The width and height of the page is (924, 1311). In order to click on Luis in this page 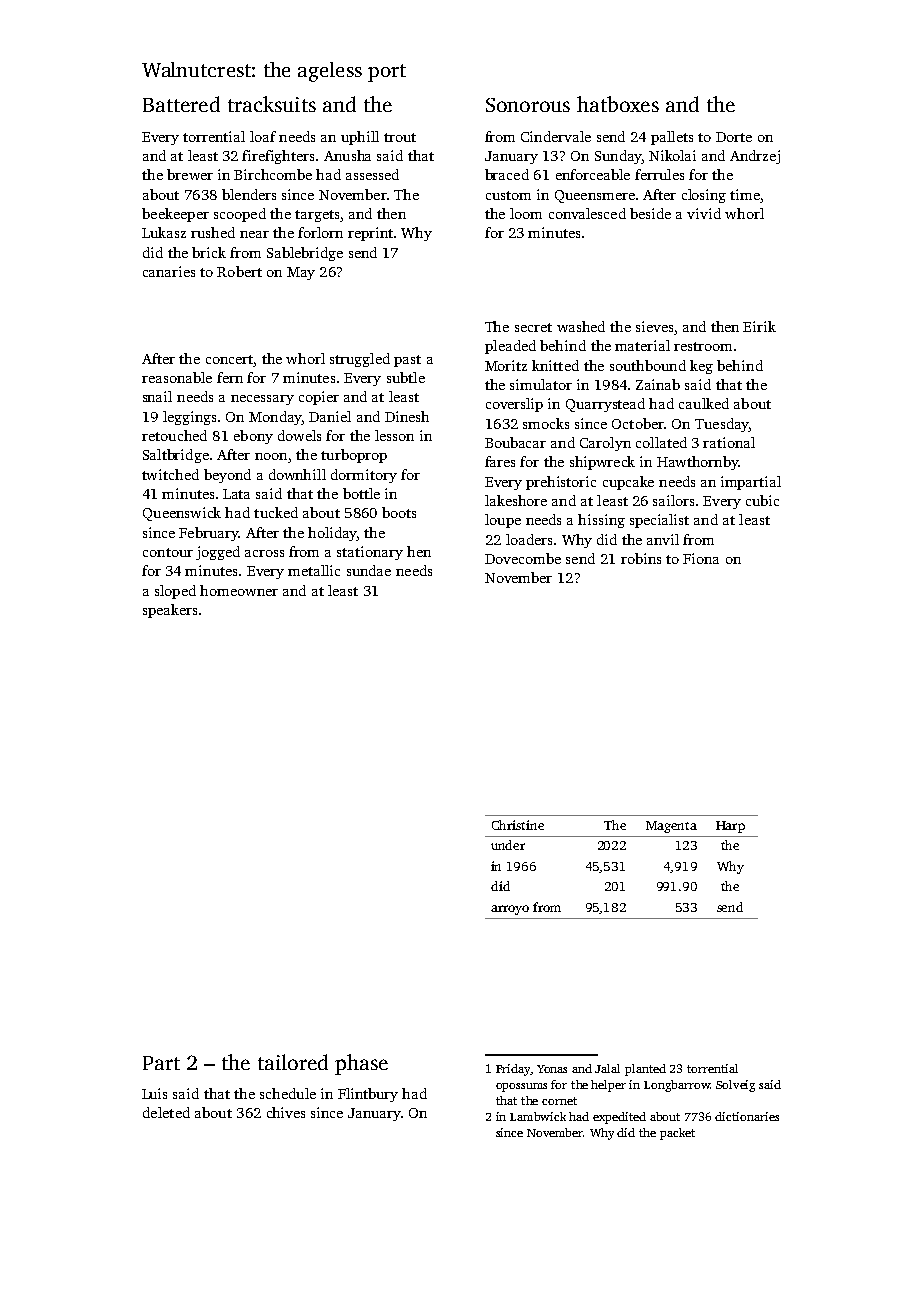, I will do `click(154, 1093)`.
